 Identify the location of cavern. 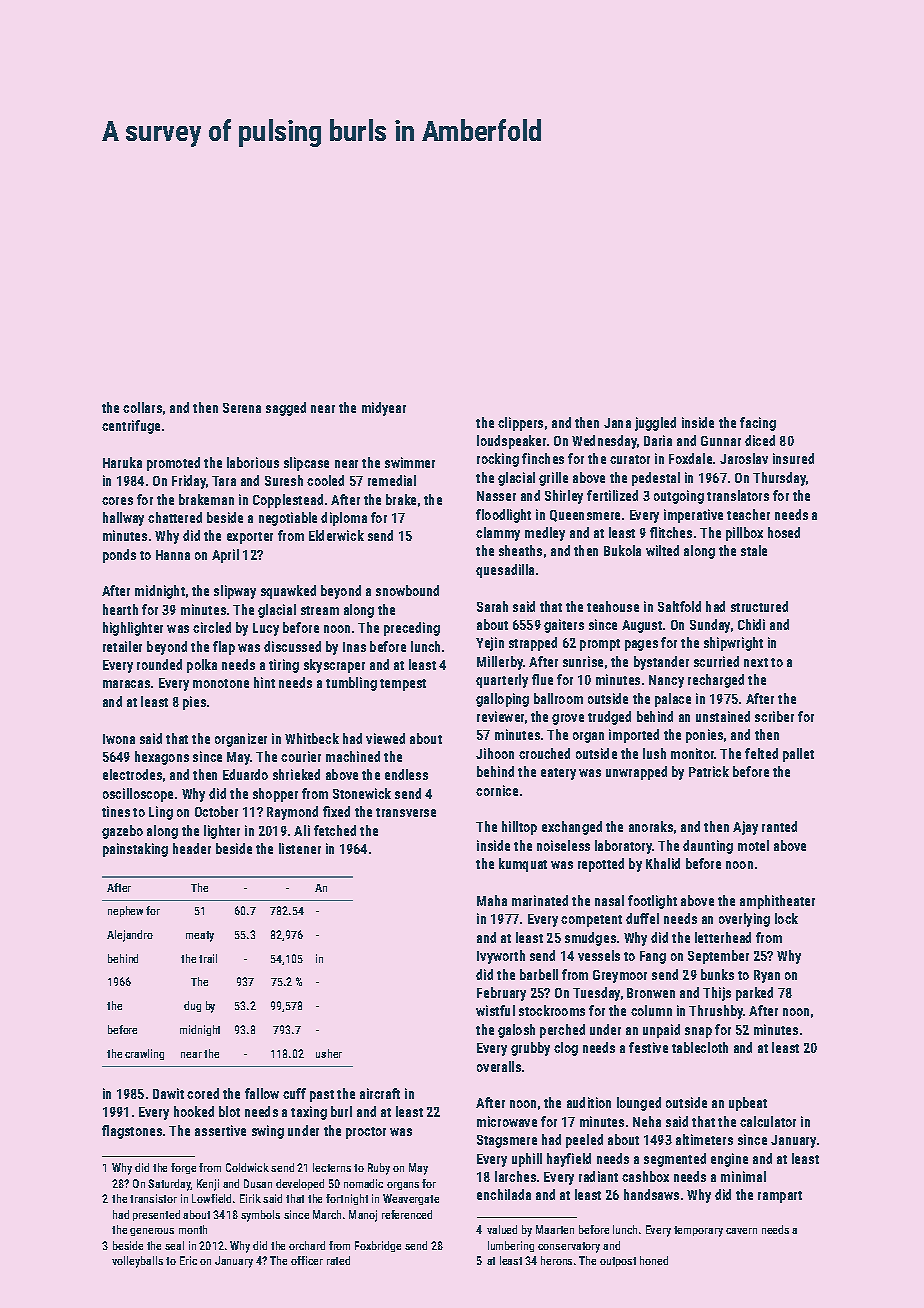
(741, 1231).
